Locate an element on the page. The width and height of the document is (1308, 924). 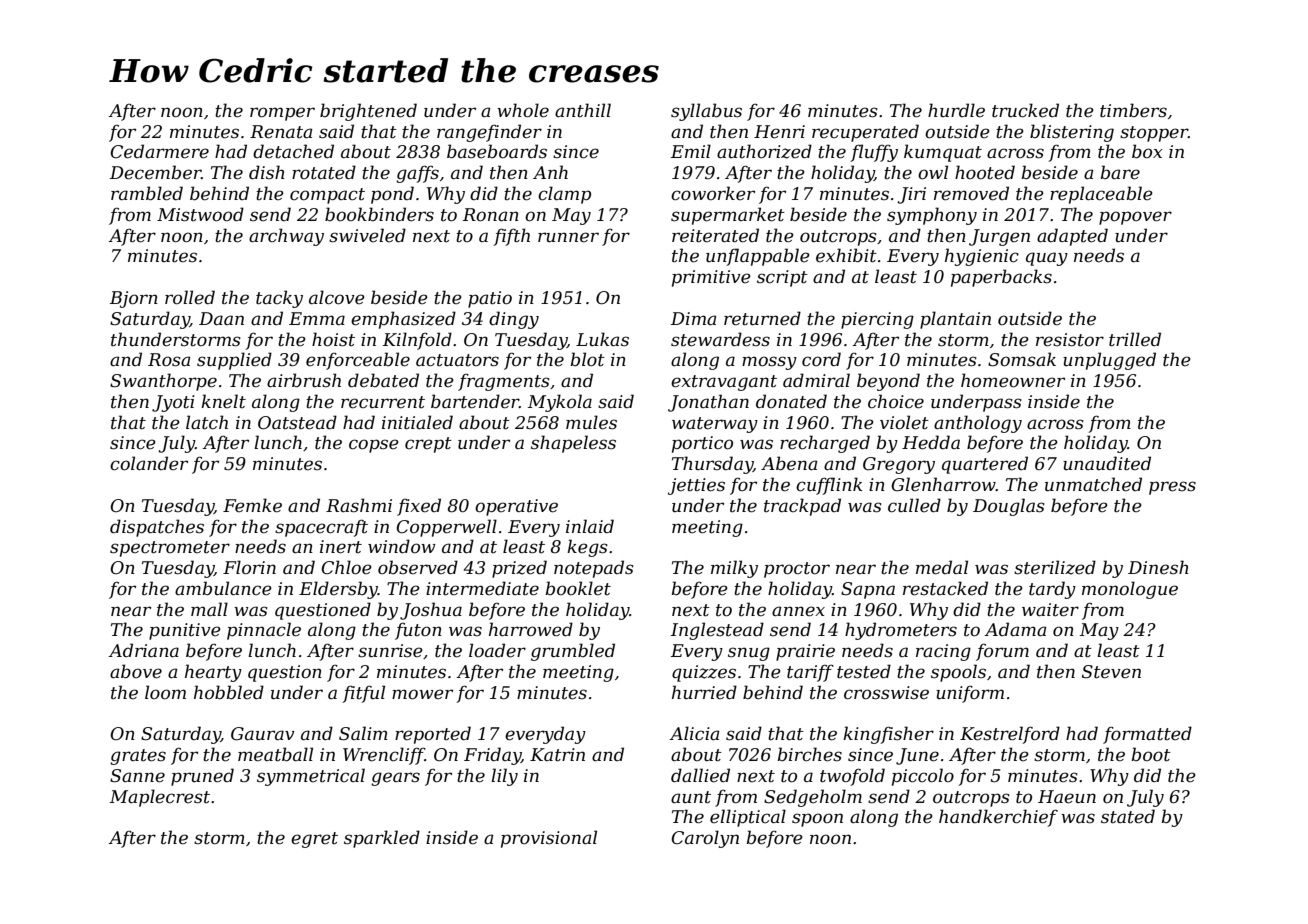
Cedarmere is located at coordinates (159, 151).
